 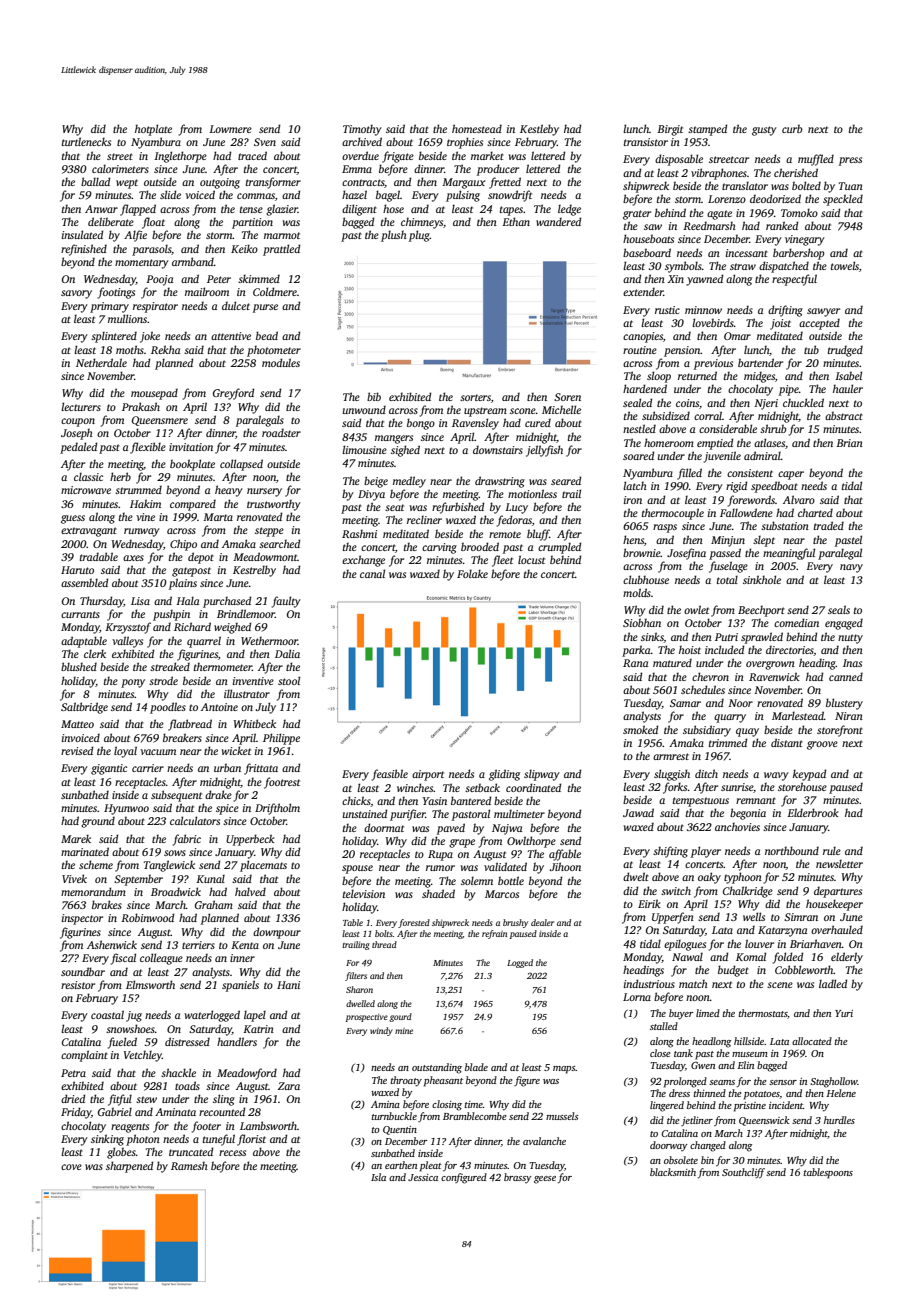 What do you see at coordinates (84, 582) in the screenshot?
I see `assembled` at bounding box center [84, 582].
